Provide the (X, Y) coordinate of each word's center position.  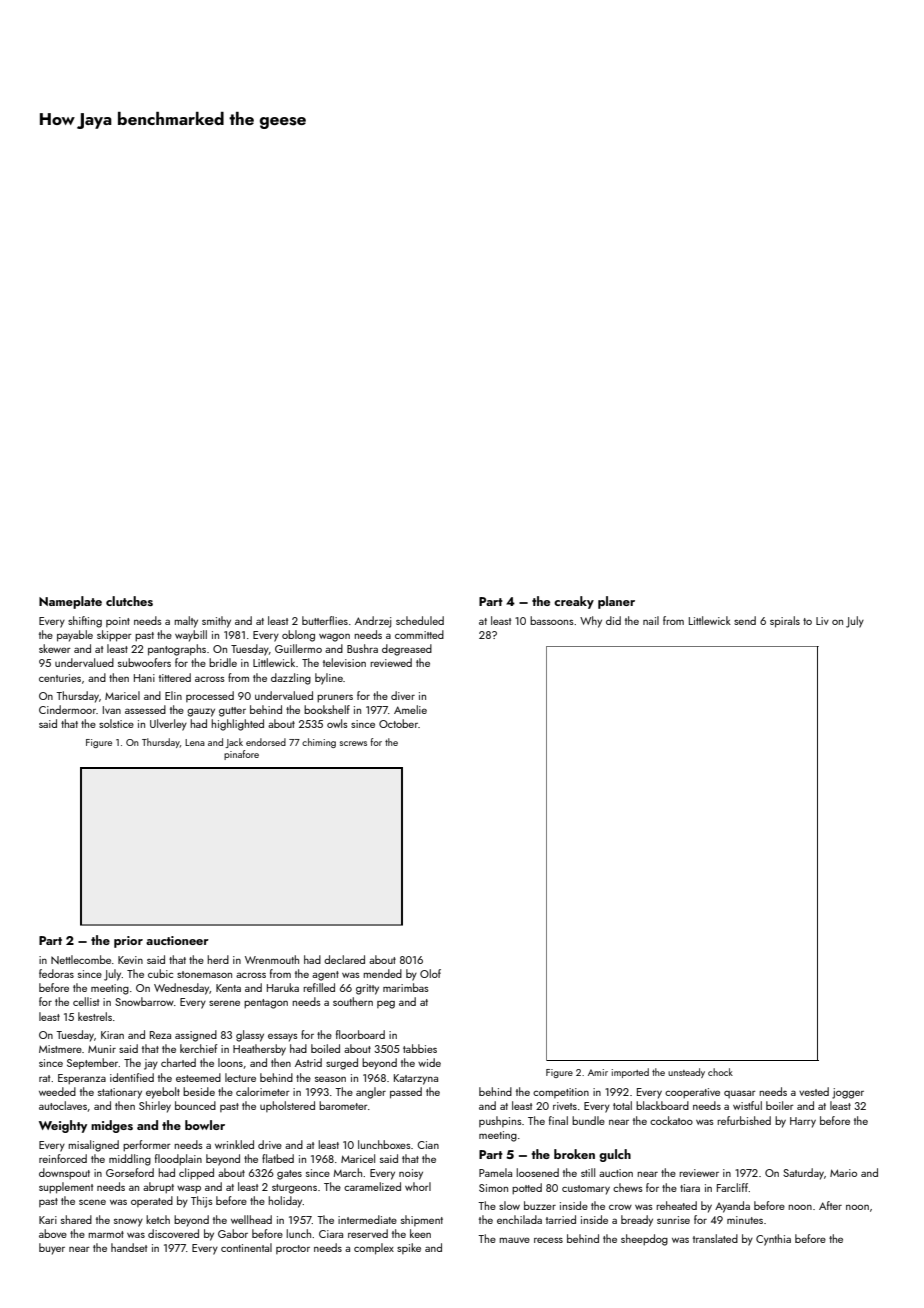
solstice (116, 723)
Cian (428, 1145)
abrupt (158, 1188)
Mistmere (60, 1049)
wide (429, 1062)
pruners (335, 698)
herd (218, 959)
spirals (785, 622)
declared (344, 959)
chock (720, 1072)
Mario (843, 1173)
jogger (848, 1093)
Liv (822, 621)
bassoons (552, 620)
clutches (129, 601)
